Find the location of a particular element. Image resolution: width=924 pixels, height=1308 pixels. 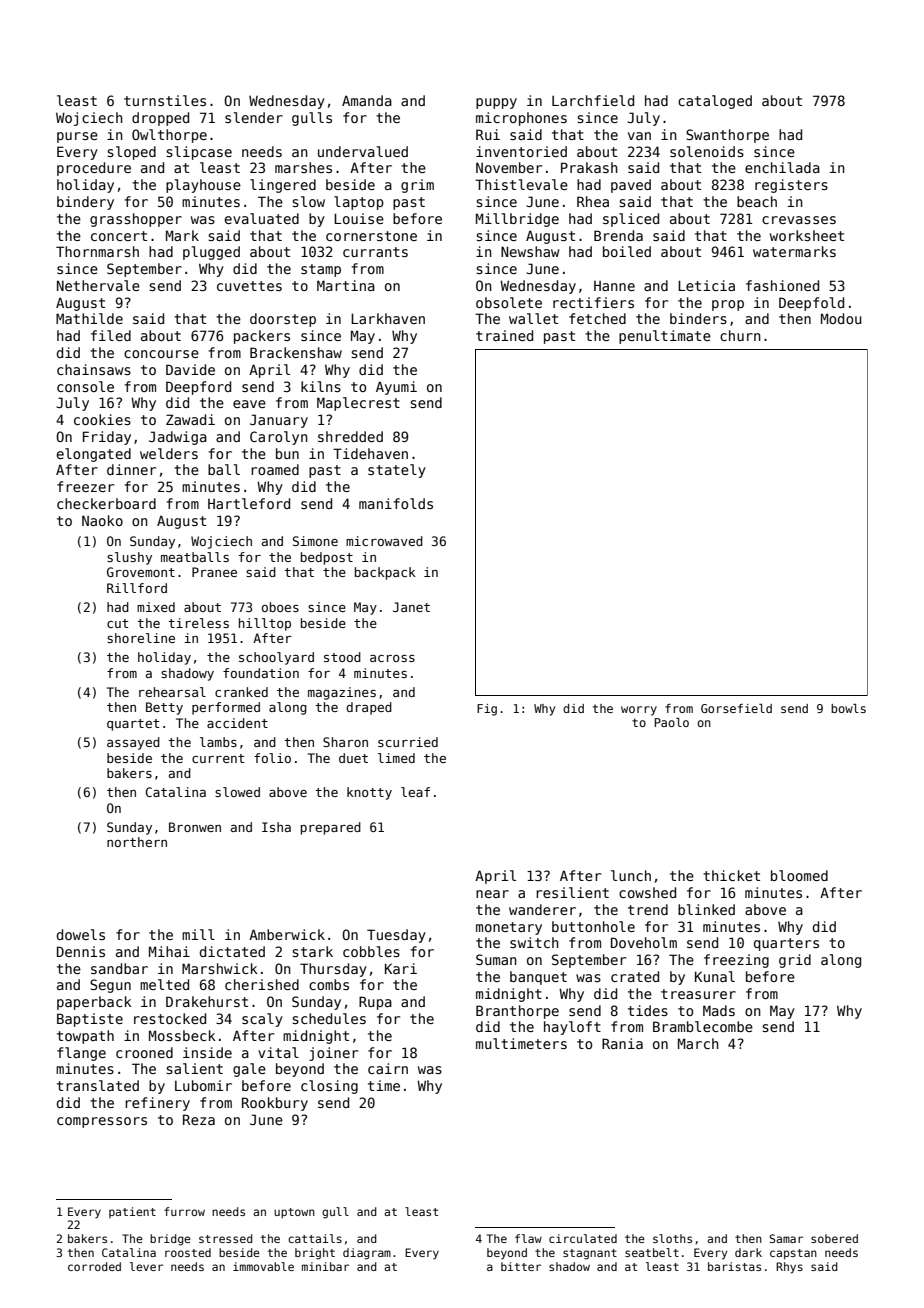

turnstiles is located at coordinates (165, 100).
